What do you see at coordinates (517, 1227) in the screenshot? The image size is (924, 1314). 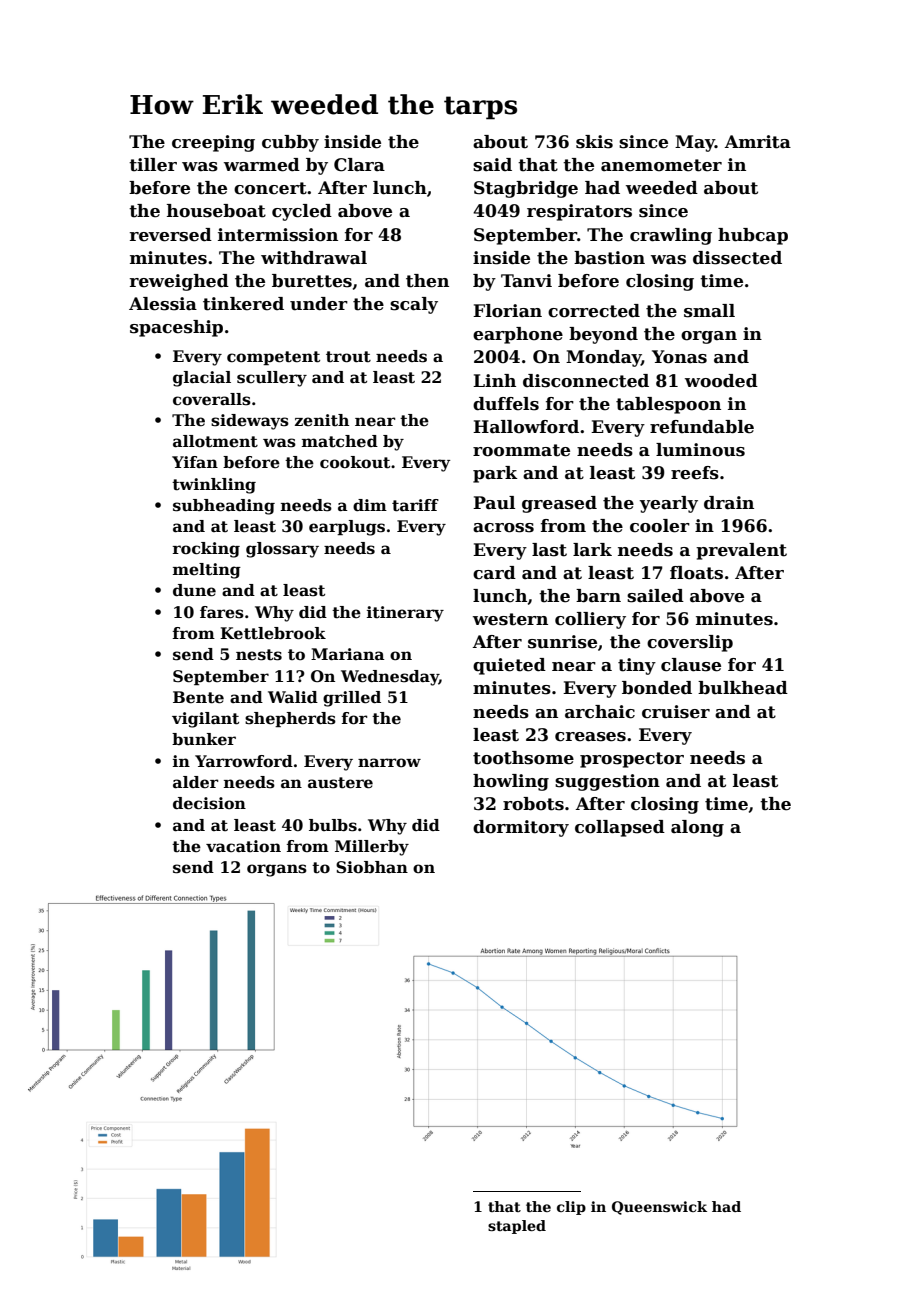 I see `stapled` at bounding box center [517, 1227].
